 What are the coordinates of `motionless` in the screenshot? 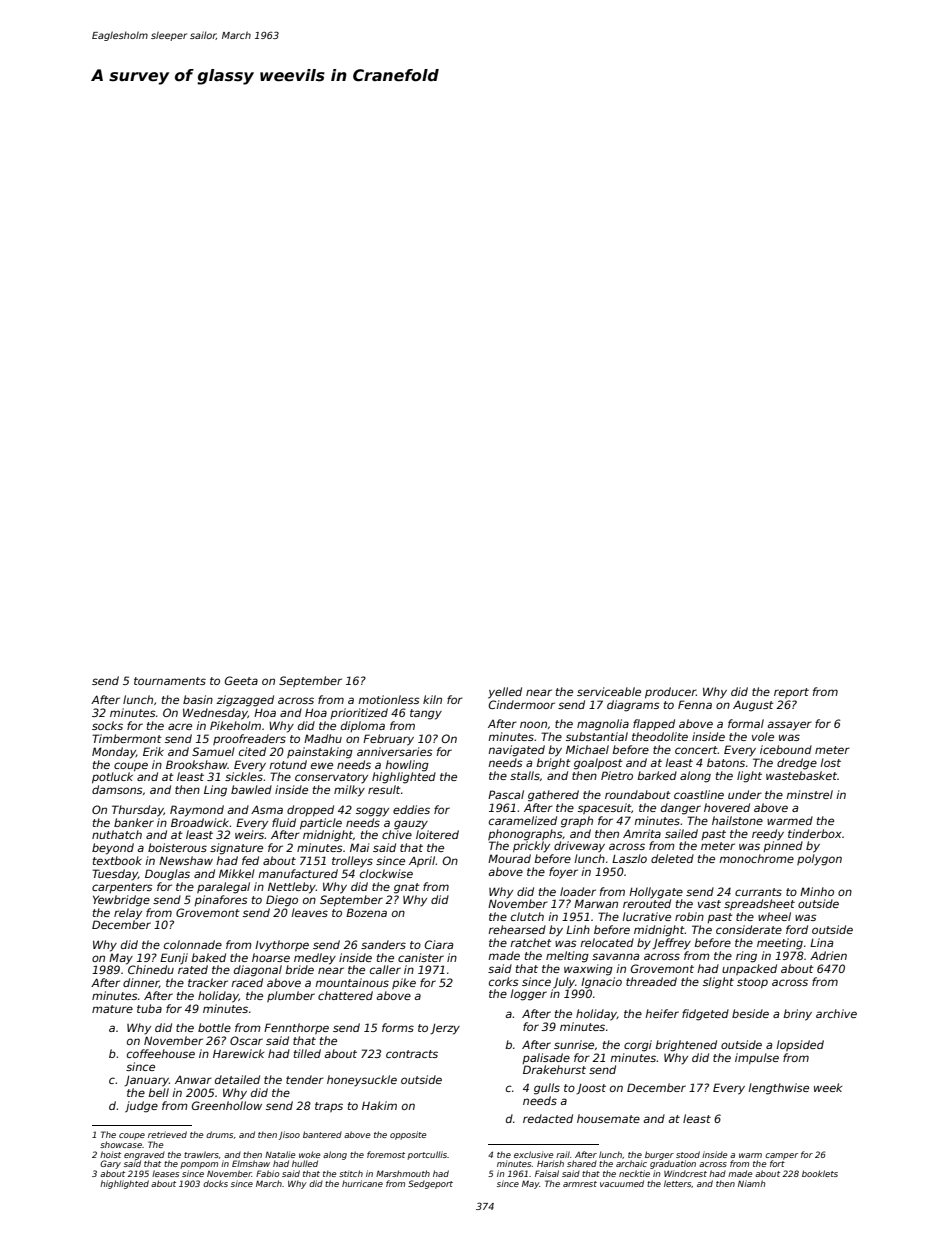 It's located at (389, 699).
